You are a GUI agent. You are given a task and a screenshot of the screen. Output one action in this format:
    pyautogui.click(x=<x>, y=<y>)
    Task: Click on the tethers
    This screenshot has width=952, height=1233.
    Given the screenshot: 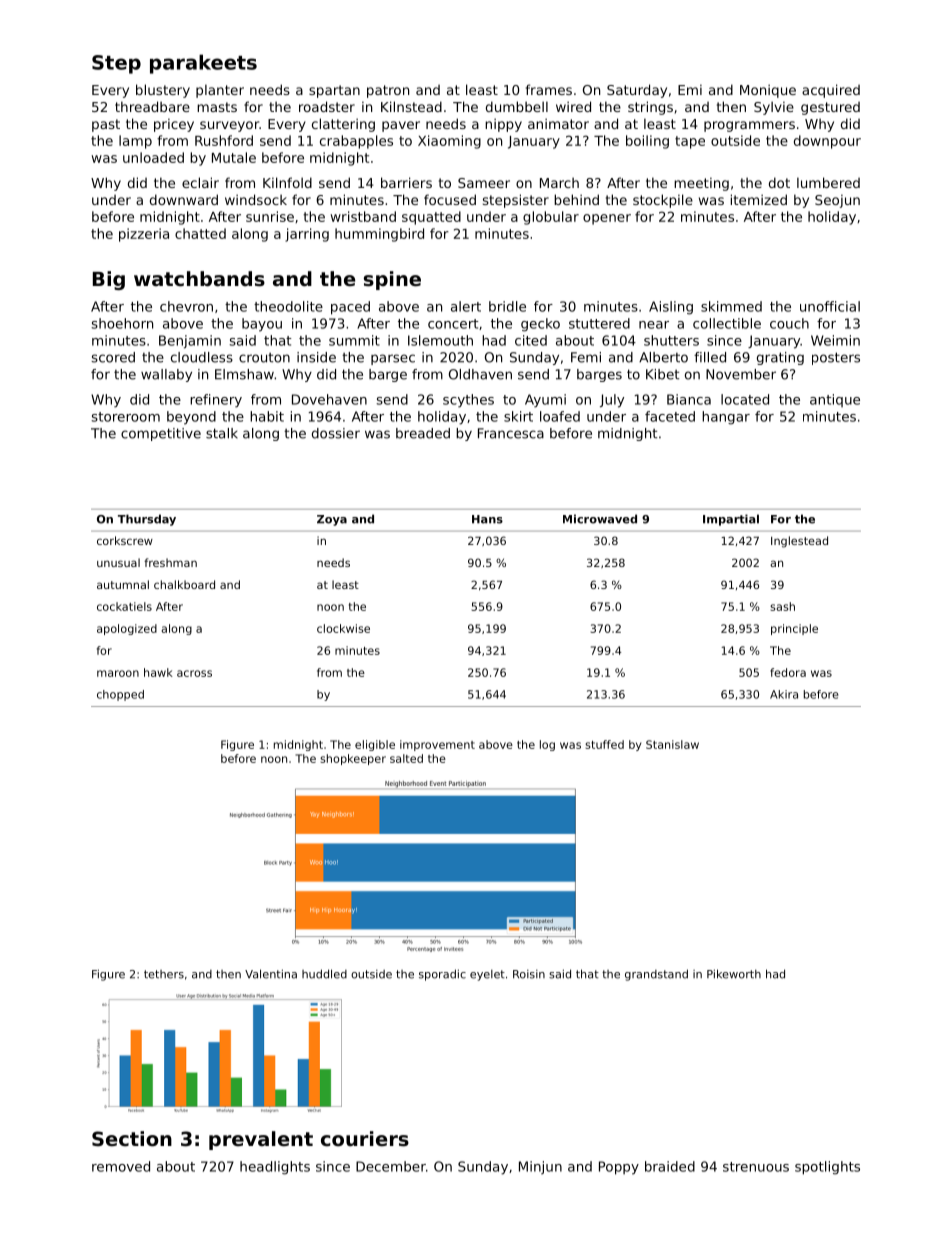 What is the action you would take?
    pyautogui.click(x=164, y=974)
